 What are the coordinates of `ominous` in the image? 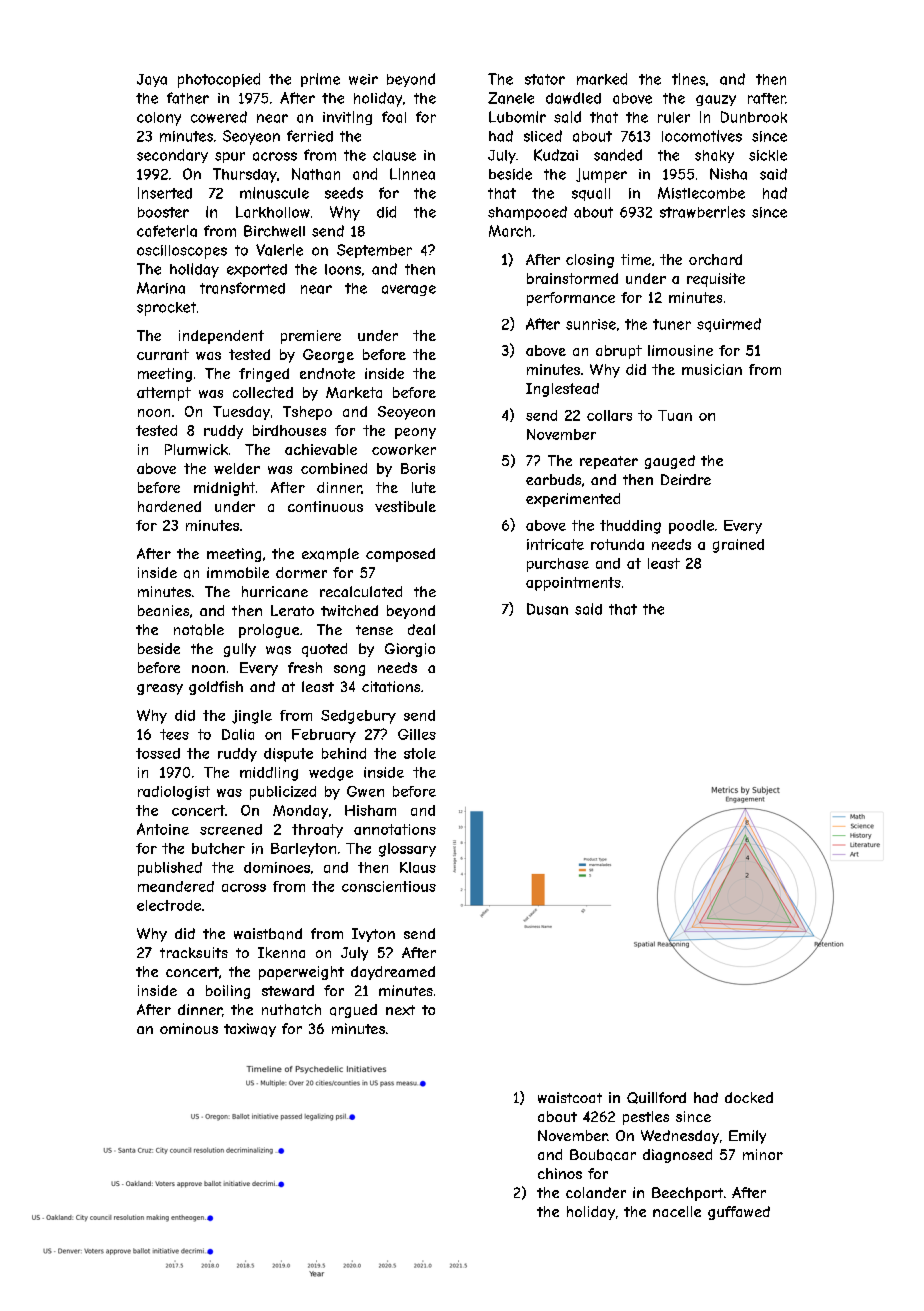 It's located at (189, 1028).
